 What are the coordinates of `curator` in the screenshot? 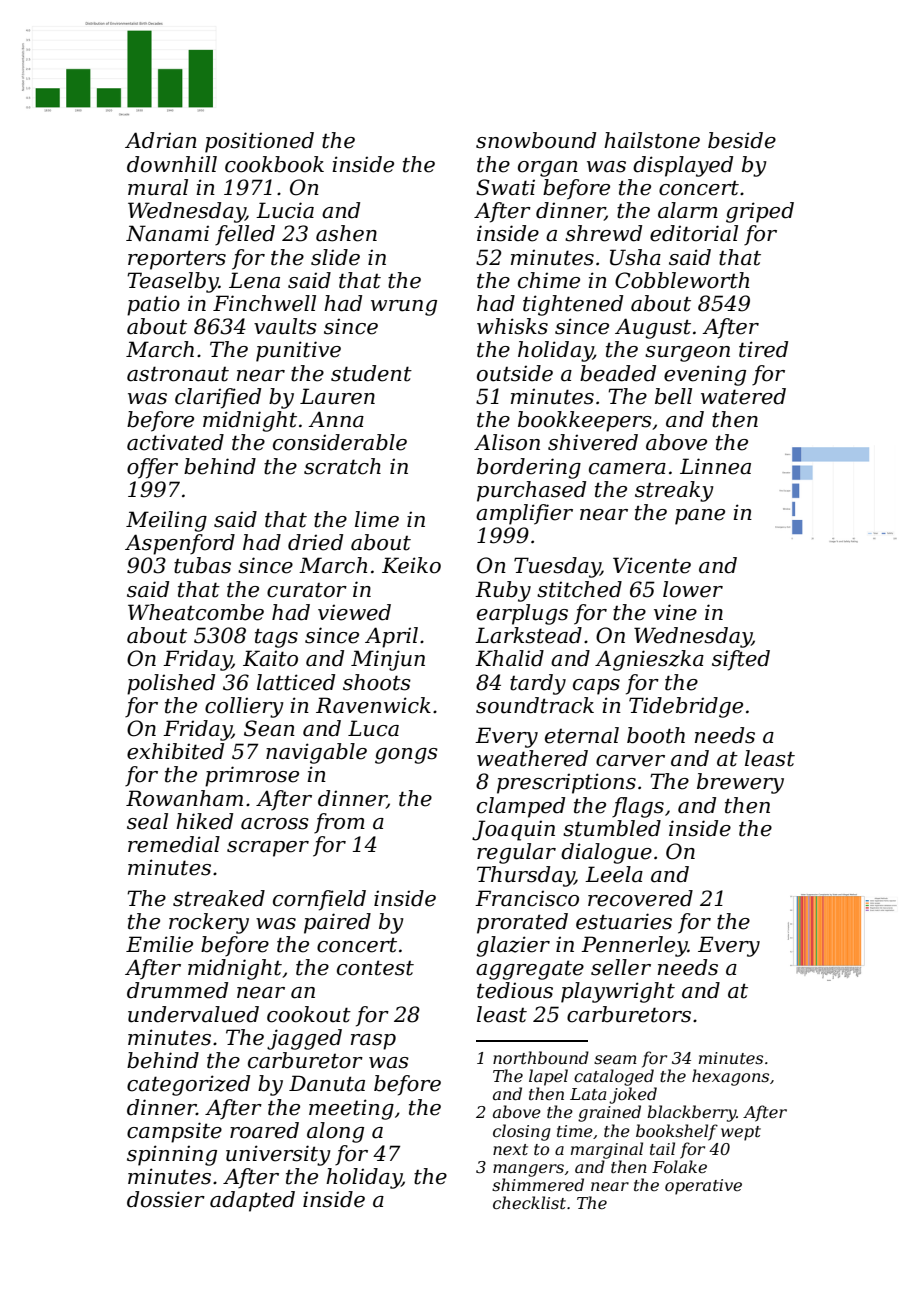 It's located at (307, 590).
